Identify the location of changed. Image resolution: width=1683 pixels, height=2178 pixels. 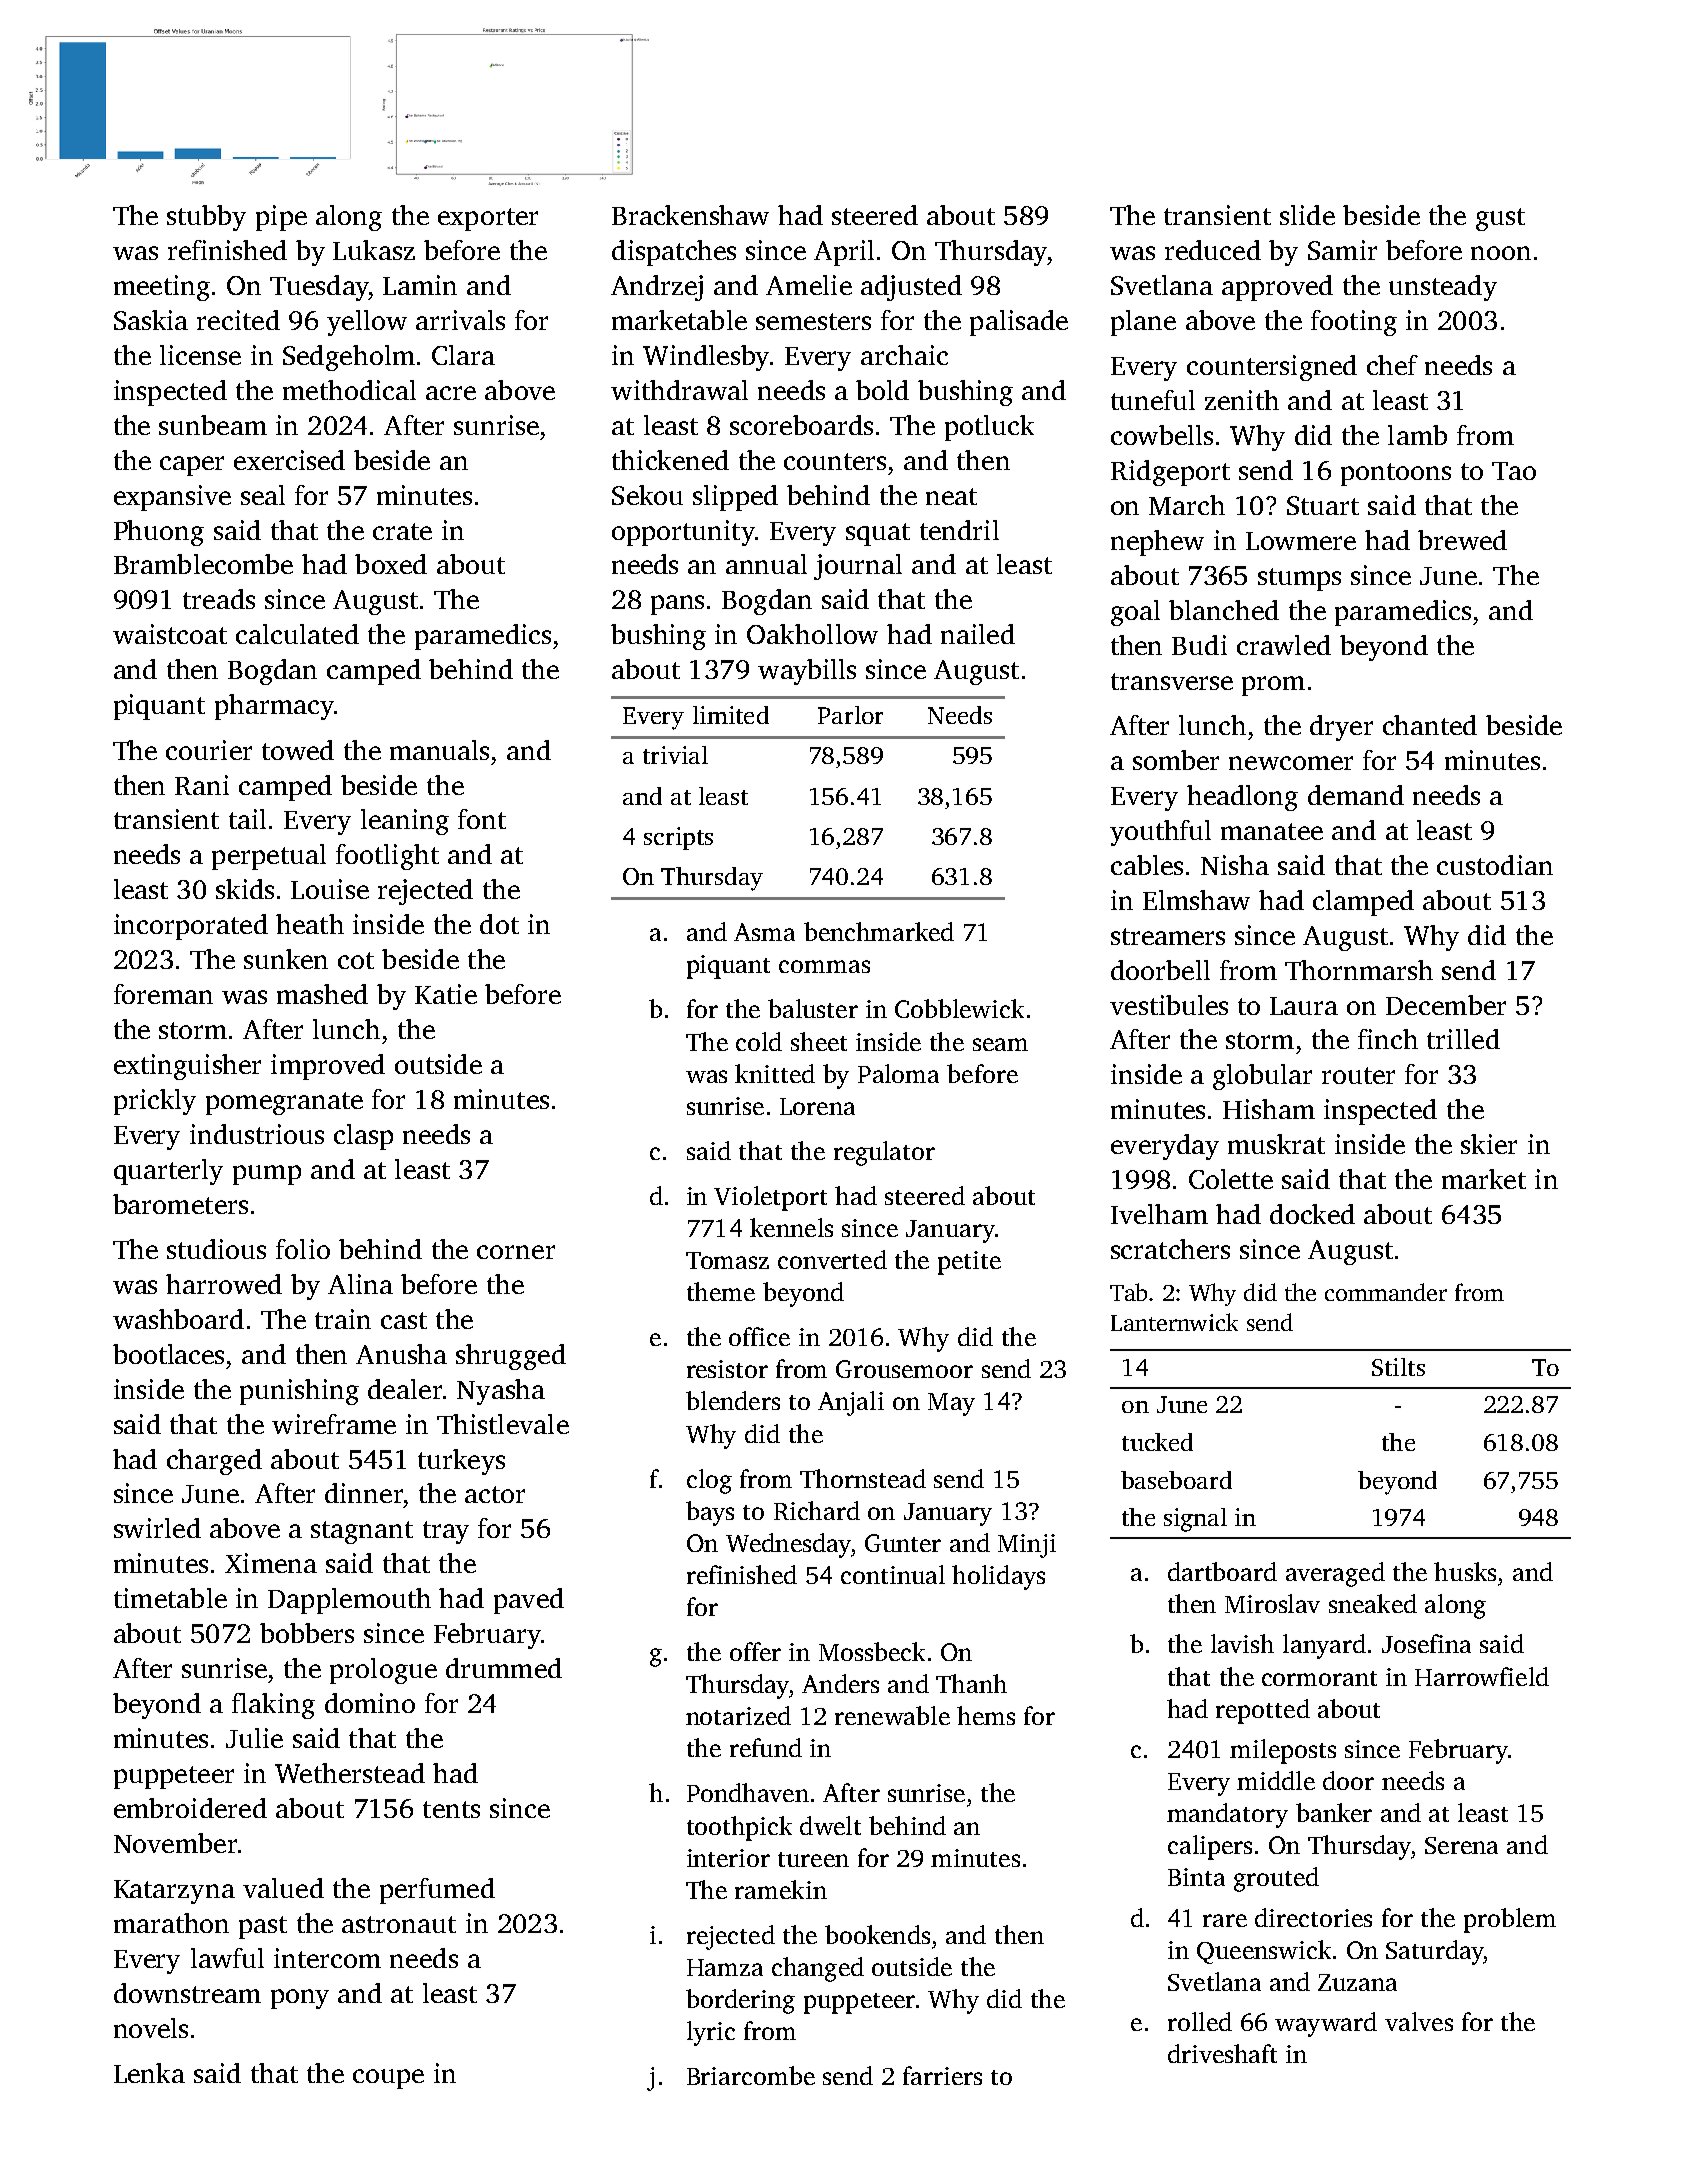
(818, 1969).
